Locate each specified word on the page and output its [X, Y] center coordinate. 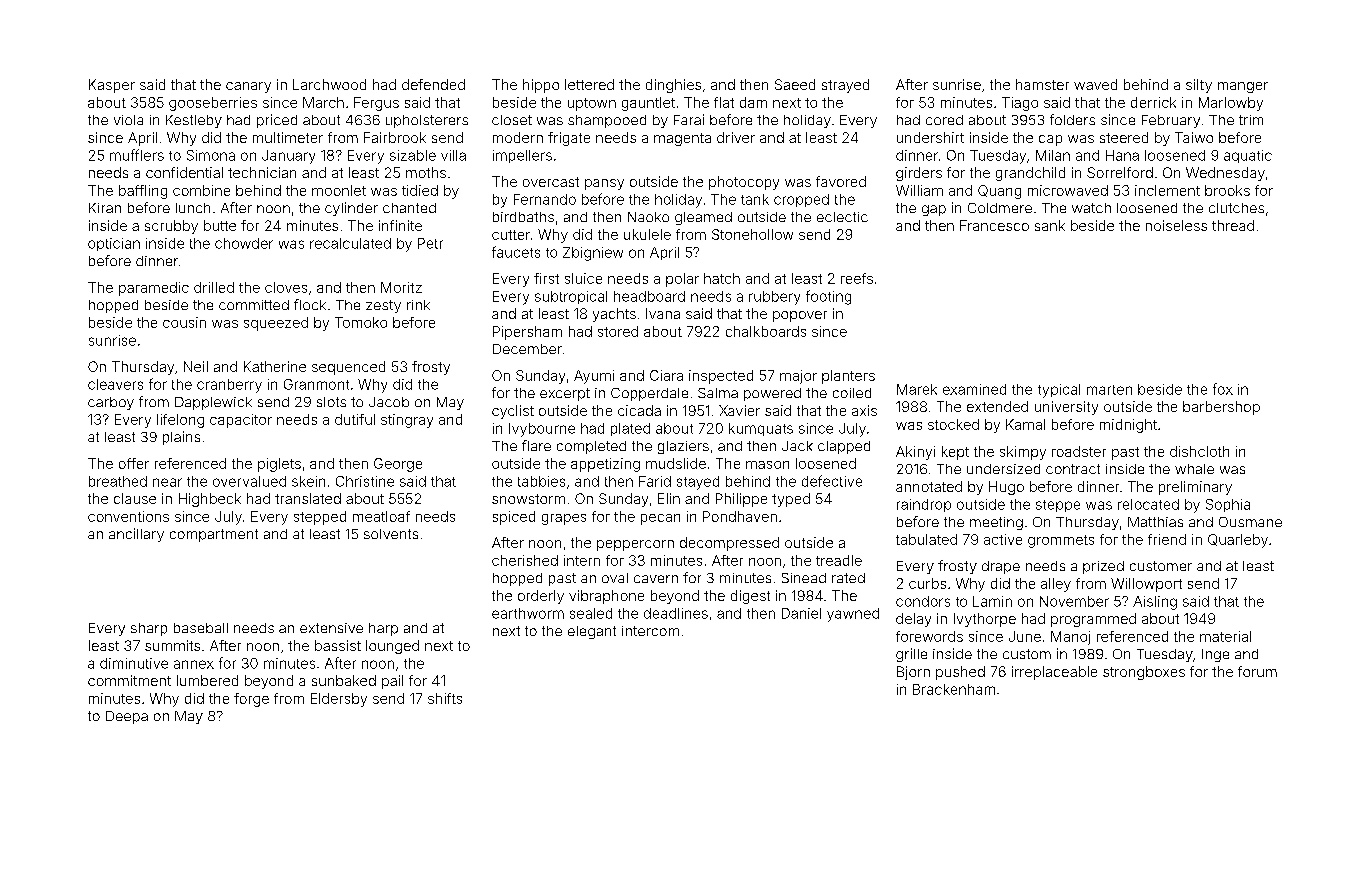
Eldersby [339, 700]
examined [974, 389]
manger [1243, 87]
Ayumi [594, 377]
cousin [184, 322]
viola [128, 120]
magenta [682, 139]
